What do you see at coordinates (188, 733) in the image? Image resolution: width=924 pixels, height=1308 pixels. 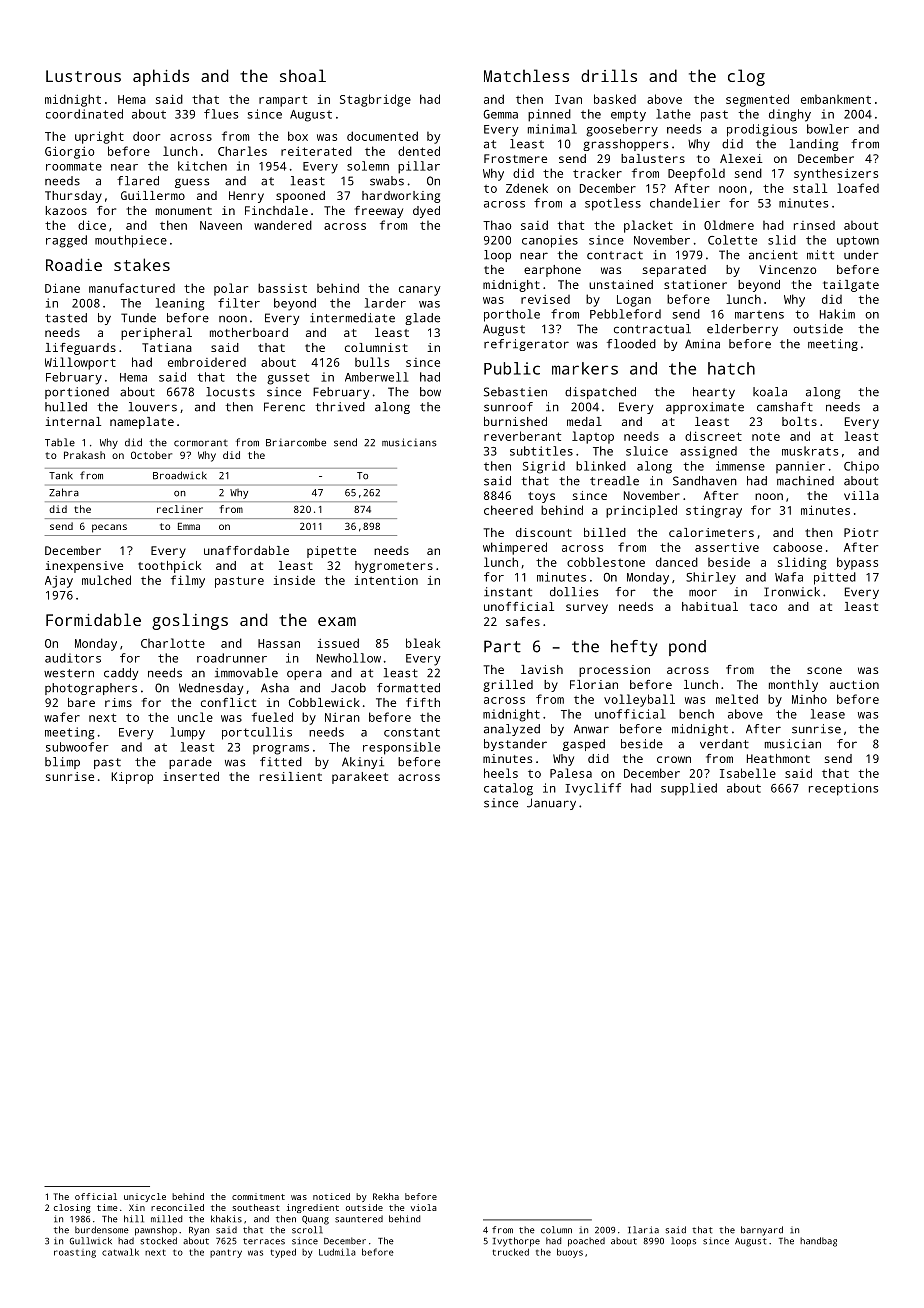 I see `lumpy` at bounding box center [188, 733].
